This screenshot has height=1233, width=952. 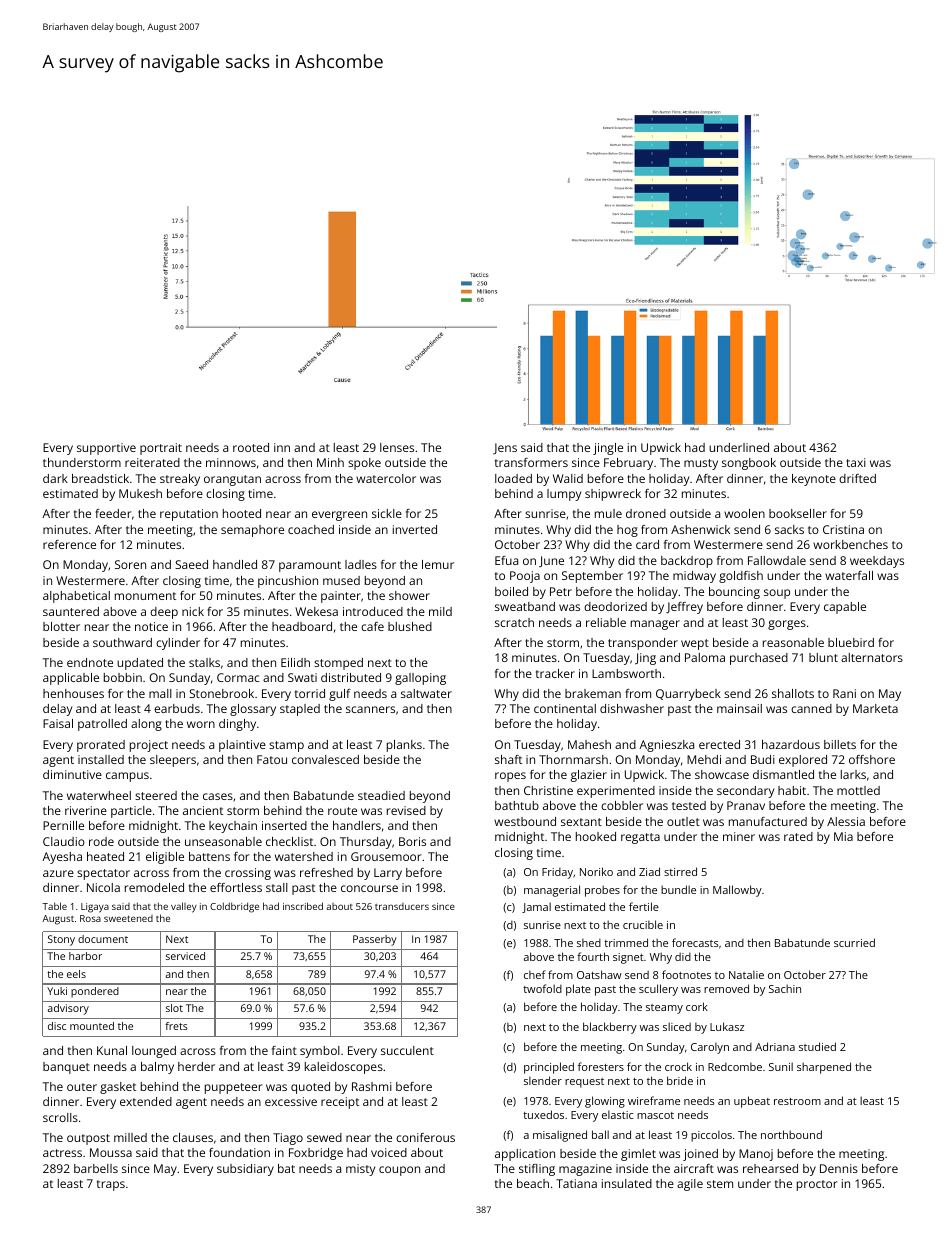 I want to click on studied, so click(x=817, y=1046).
